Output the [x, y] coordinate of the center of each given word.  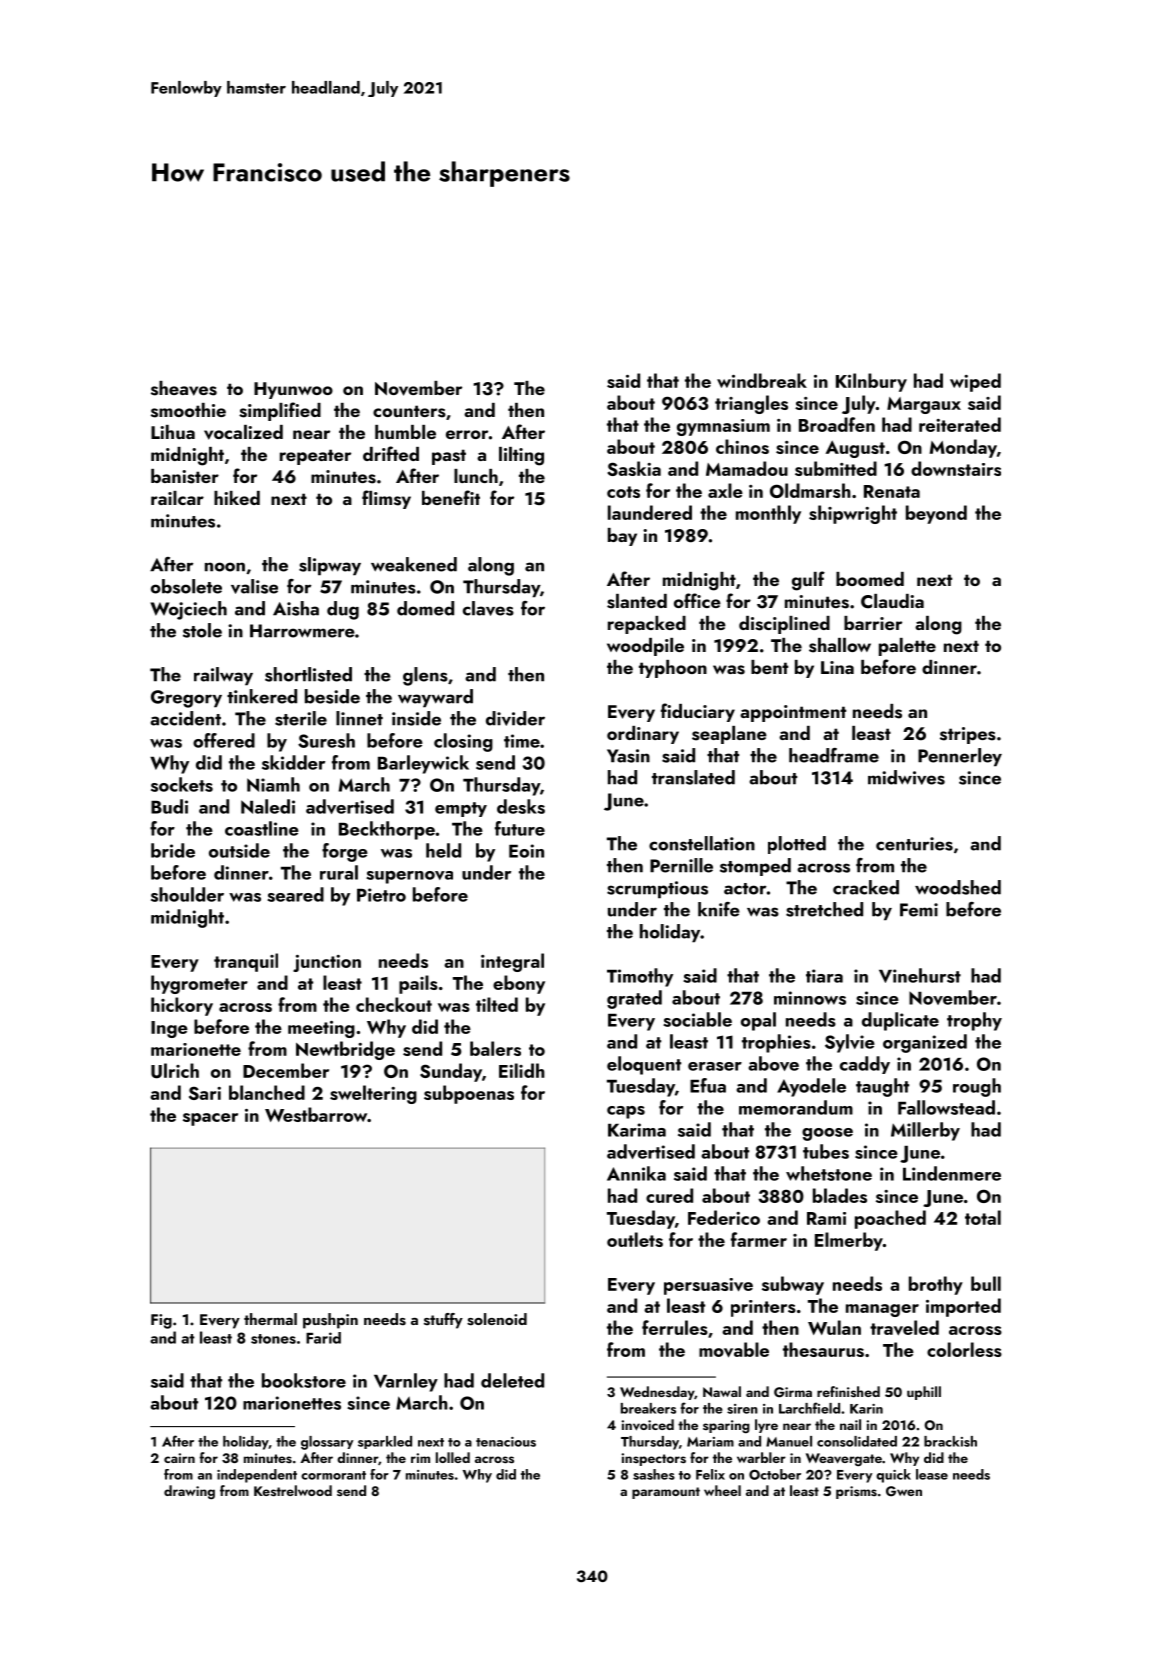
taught [882, 1087]
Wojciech [188, 610]
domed [425, 608]
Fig [161, 1321]
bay [622, 537]
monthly [768, 514]
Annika [636, 1173]
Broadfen [837, 424]
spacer [210, 1119]
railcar [177, 498]
